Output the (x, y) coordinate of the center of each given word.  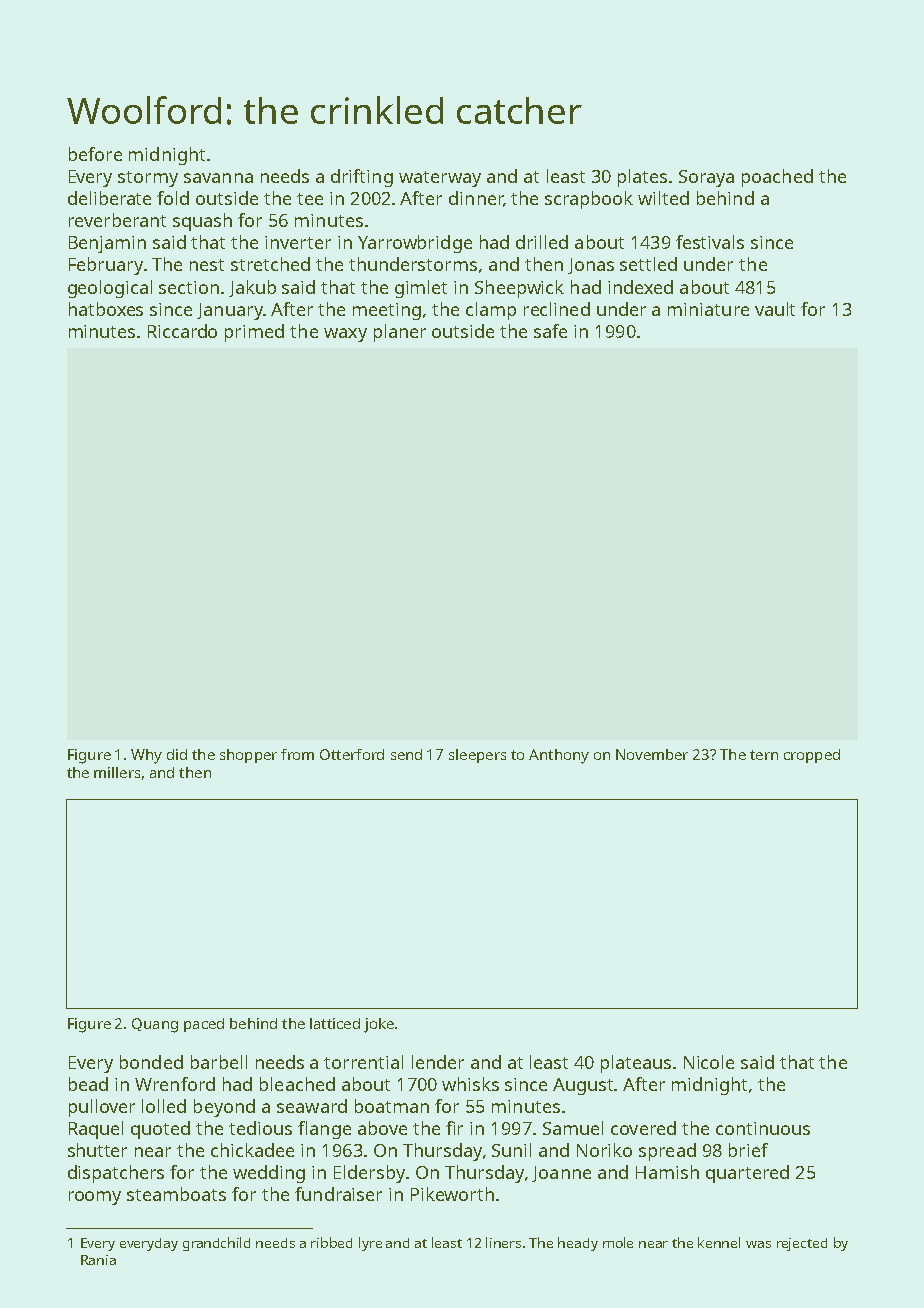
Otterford (352, 754)
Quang (155, 1025)
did (177, 754)
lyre (370, 1244)
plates (642, 178)
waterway (440, 179)
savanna (218, 178)
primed (254, 333)
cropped (812, 756)
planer (400, 333)
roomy (95, 1198)
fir (454, 1128)
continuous (763, 1128)
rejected (802, 1244)
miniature (708, 309)
